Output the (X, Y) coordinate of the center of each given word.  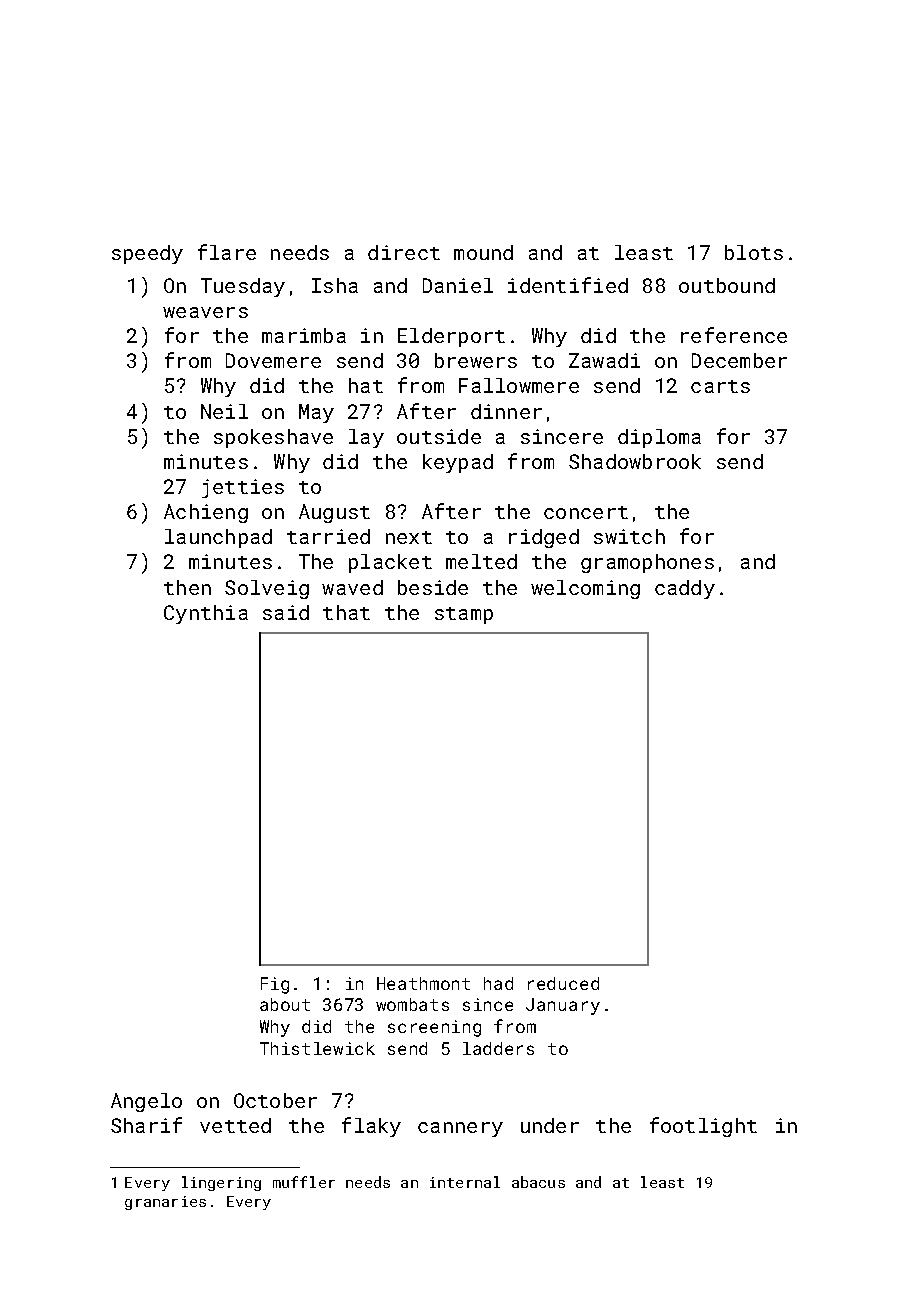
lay (366, 438)
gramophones (647, 563)
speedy (147, 254)
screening (434, 1028)
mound (483, 252)
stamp (464, 615)
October (275, 1100)
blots (754, 252)
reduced (563, 983)
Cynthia (206, 614)
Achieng (206, 513)
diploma (659, 438)
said (286, 612)
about (285, 1004)
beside (433, 587)
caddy (685, 589)
